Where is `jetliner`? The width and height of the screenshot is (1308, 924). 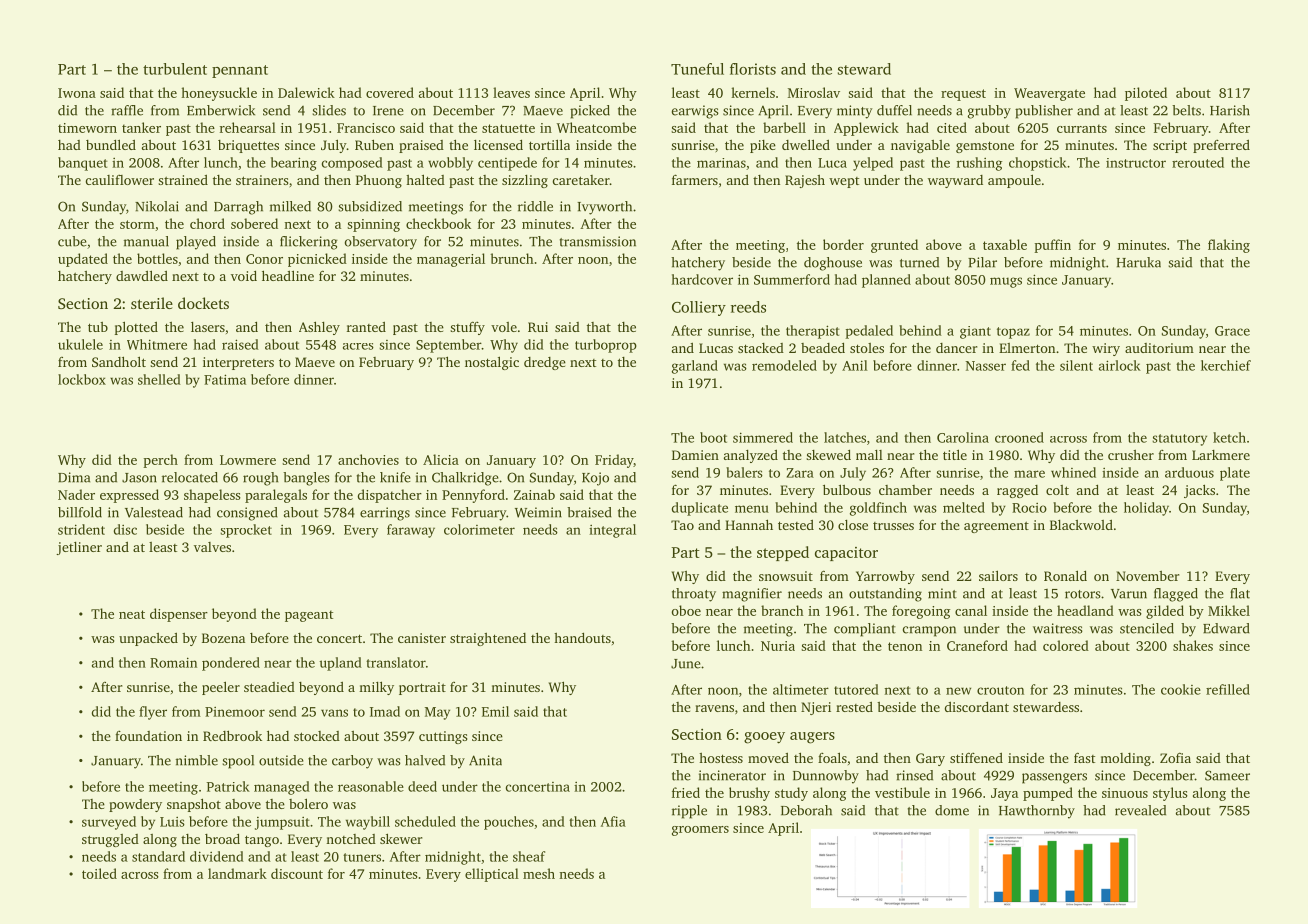
jetliner is located at coordinates (79, 548).
